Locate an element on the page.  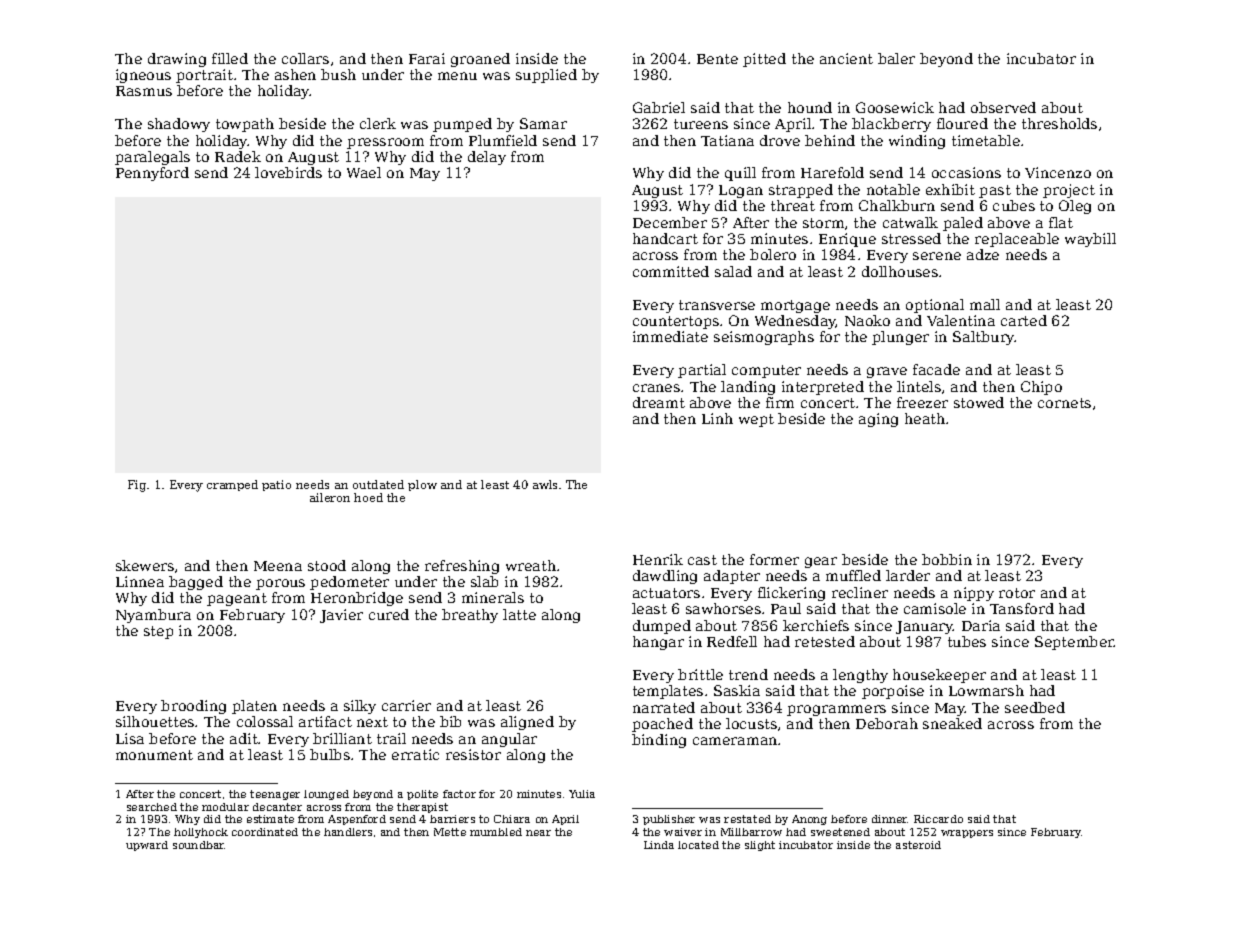
breathy is located at coordinates (470, 616).
